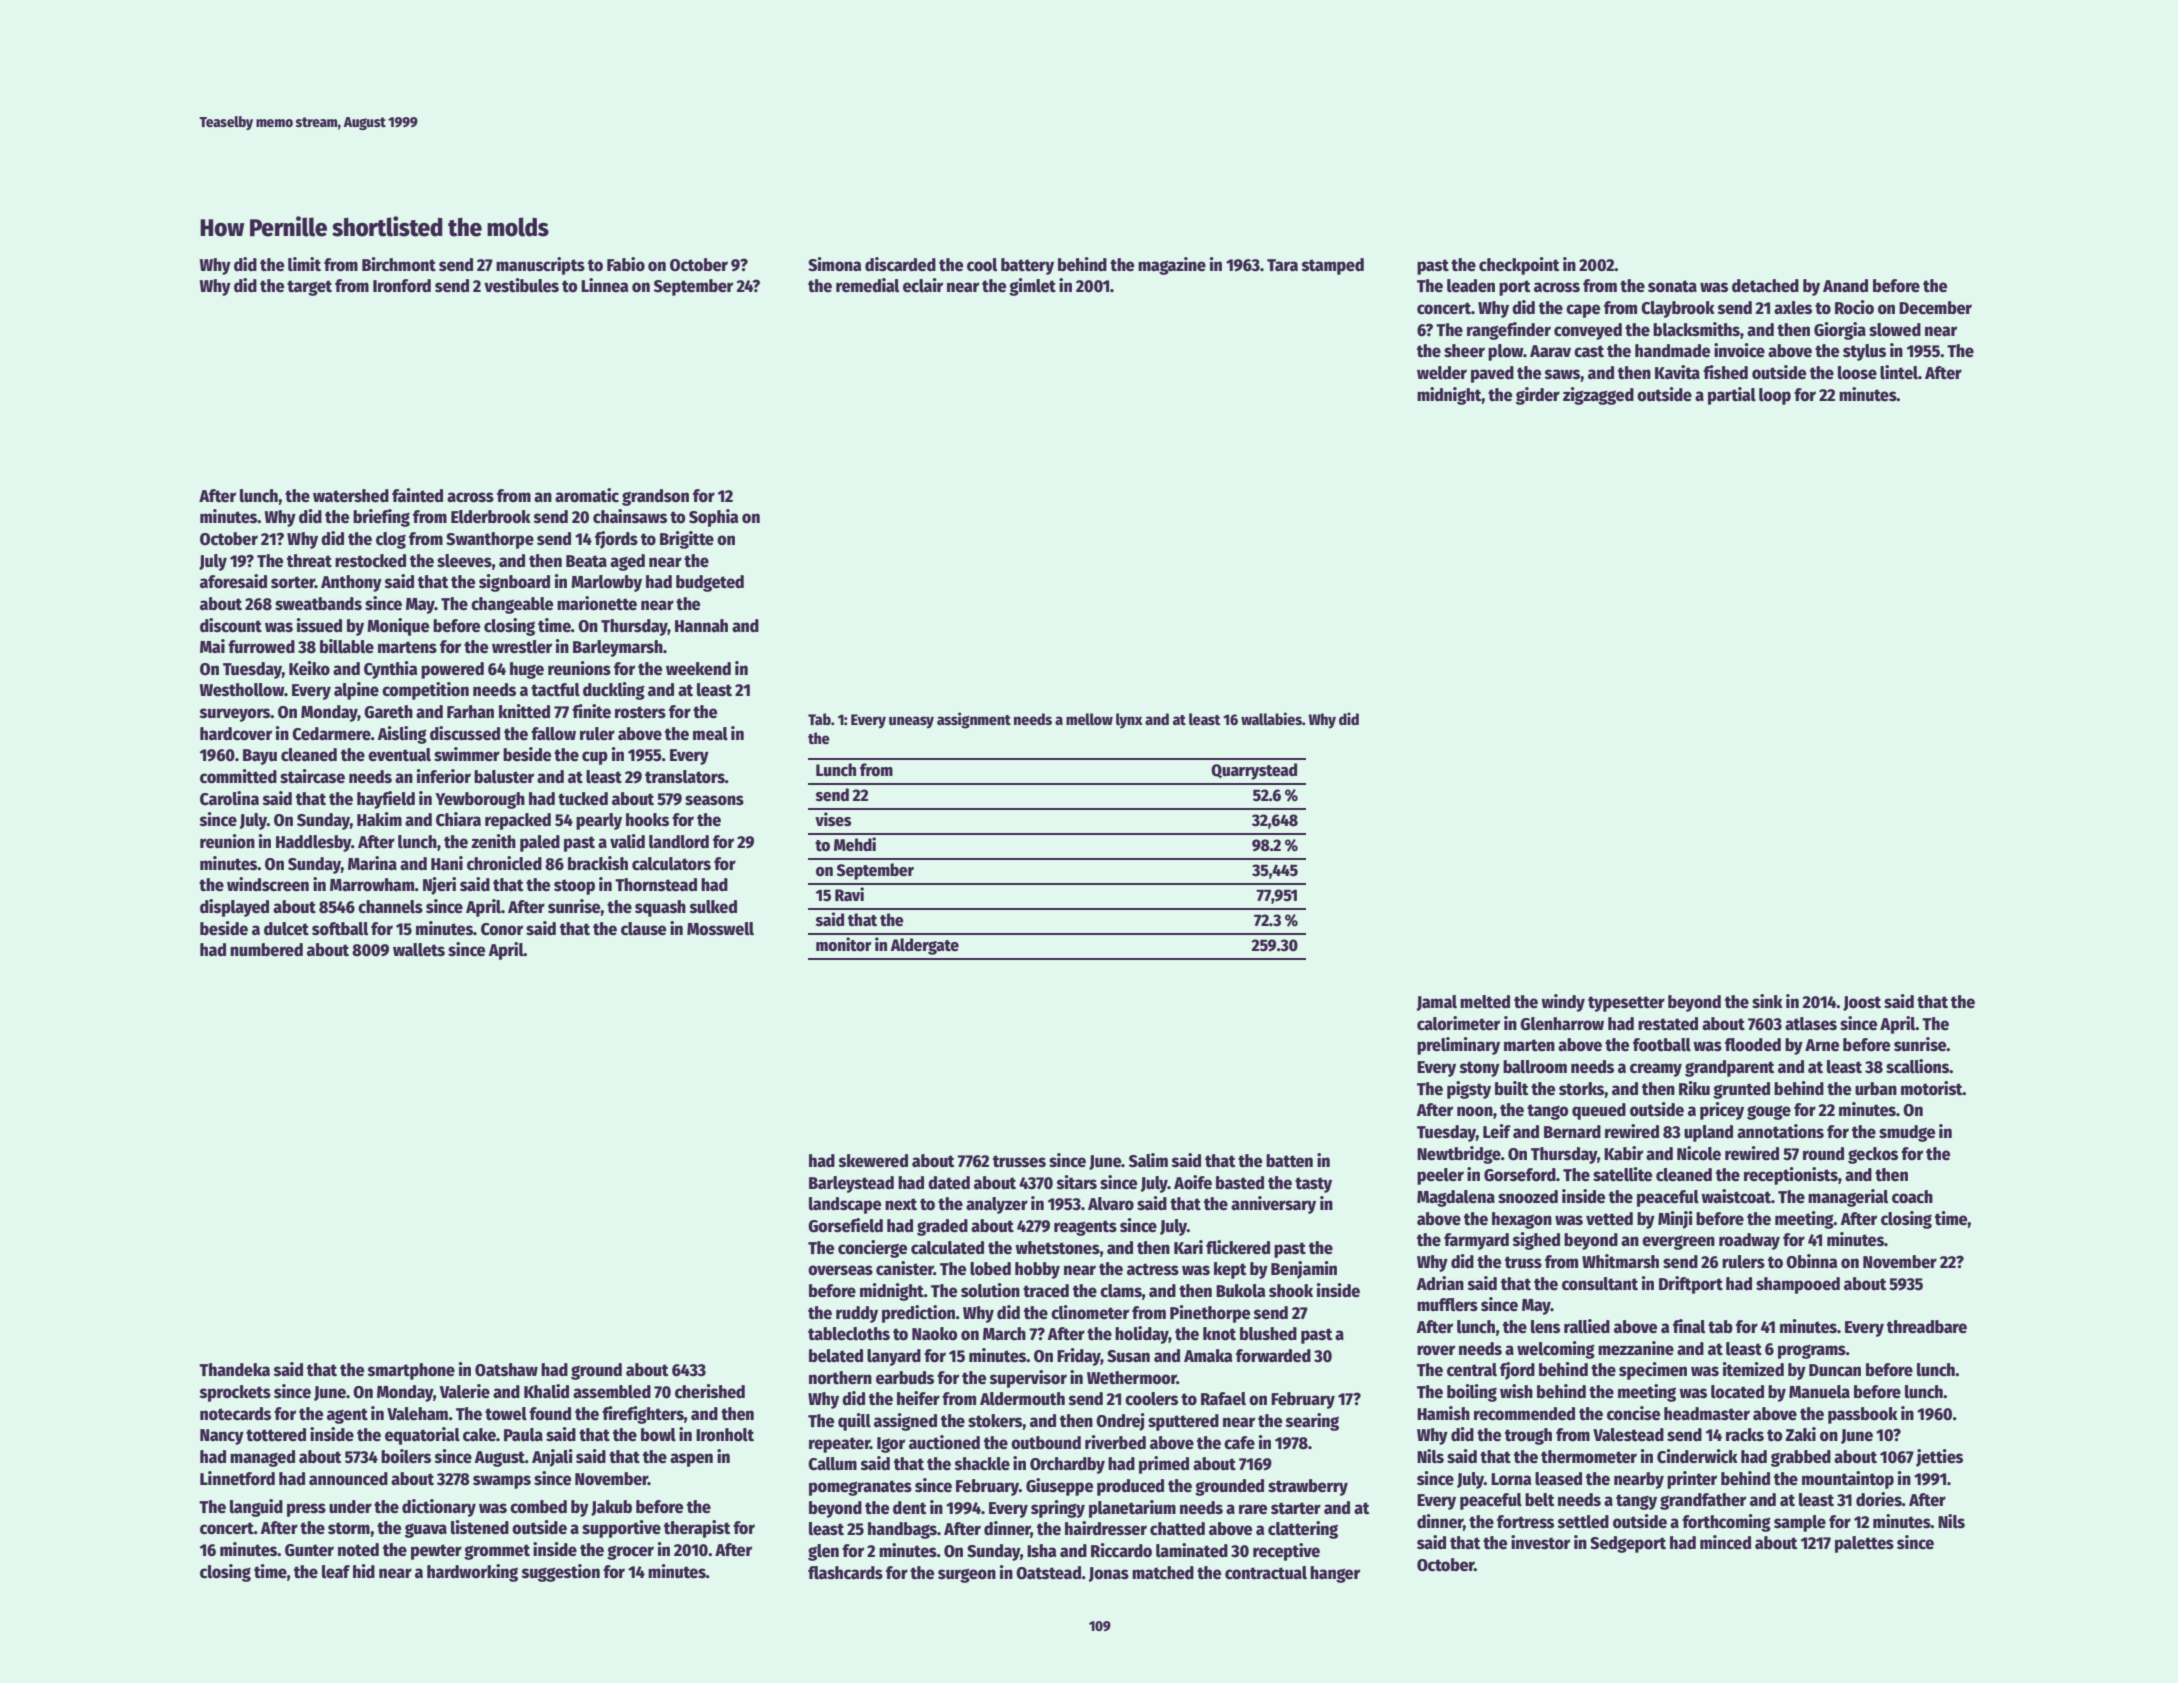 The image size is (2178, 1683). I want to click on manuscripts, so click(540, 266).
